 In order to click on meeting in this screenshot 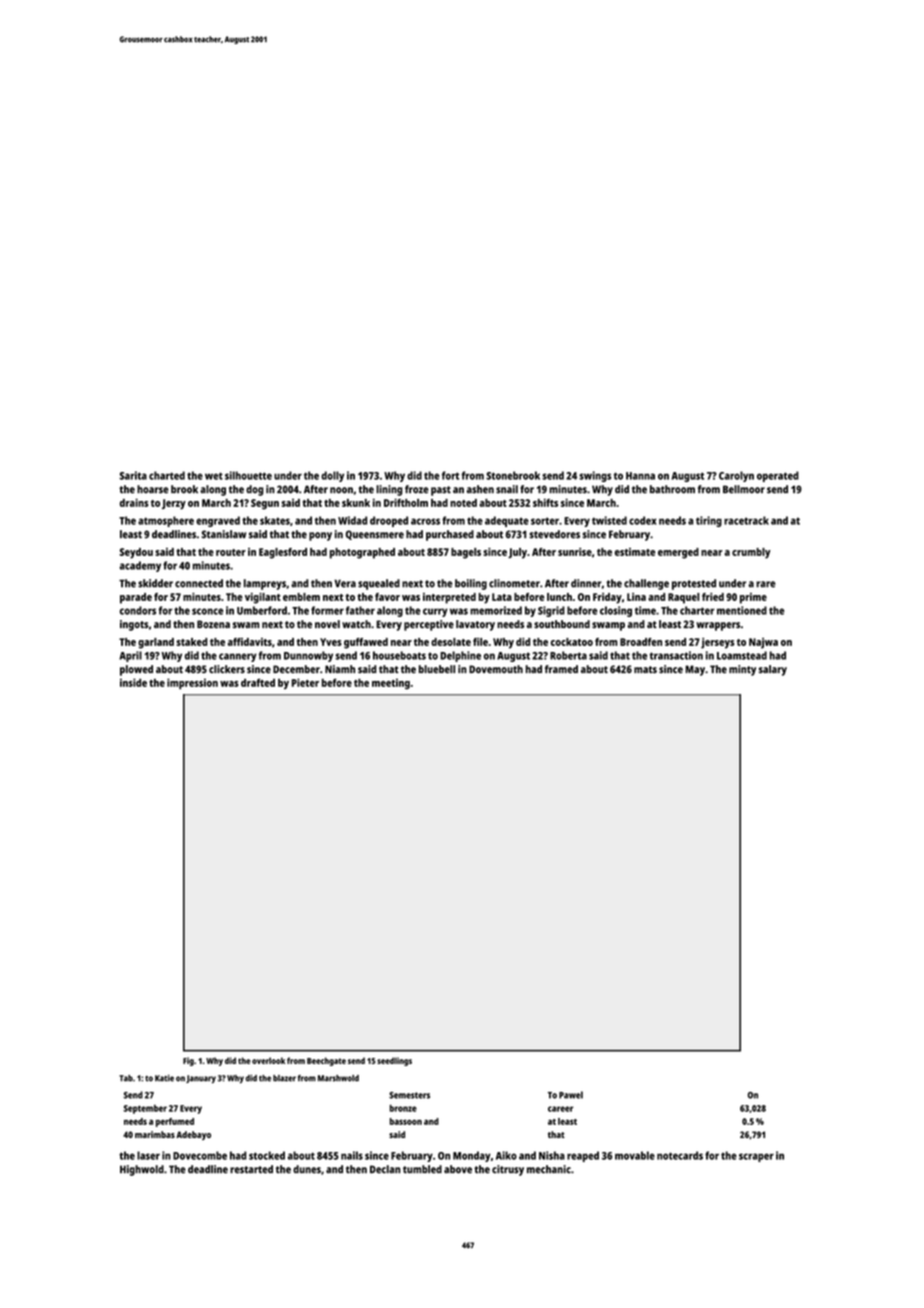, I will do `click(391, 684)`.
